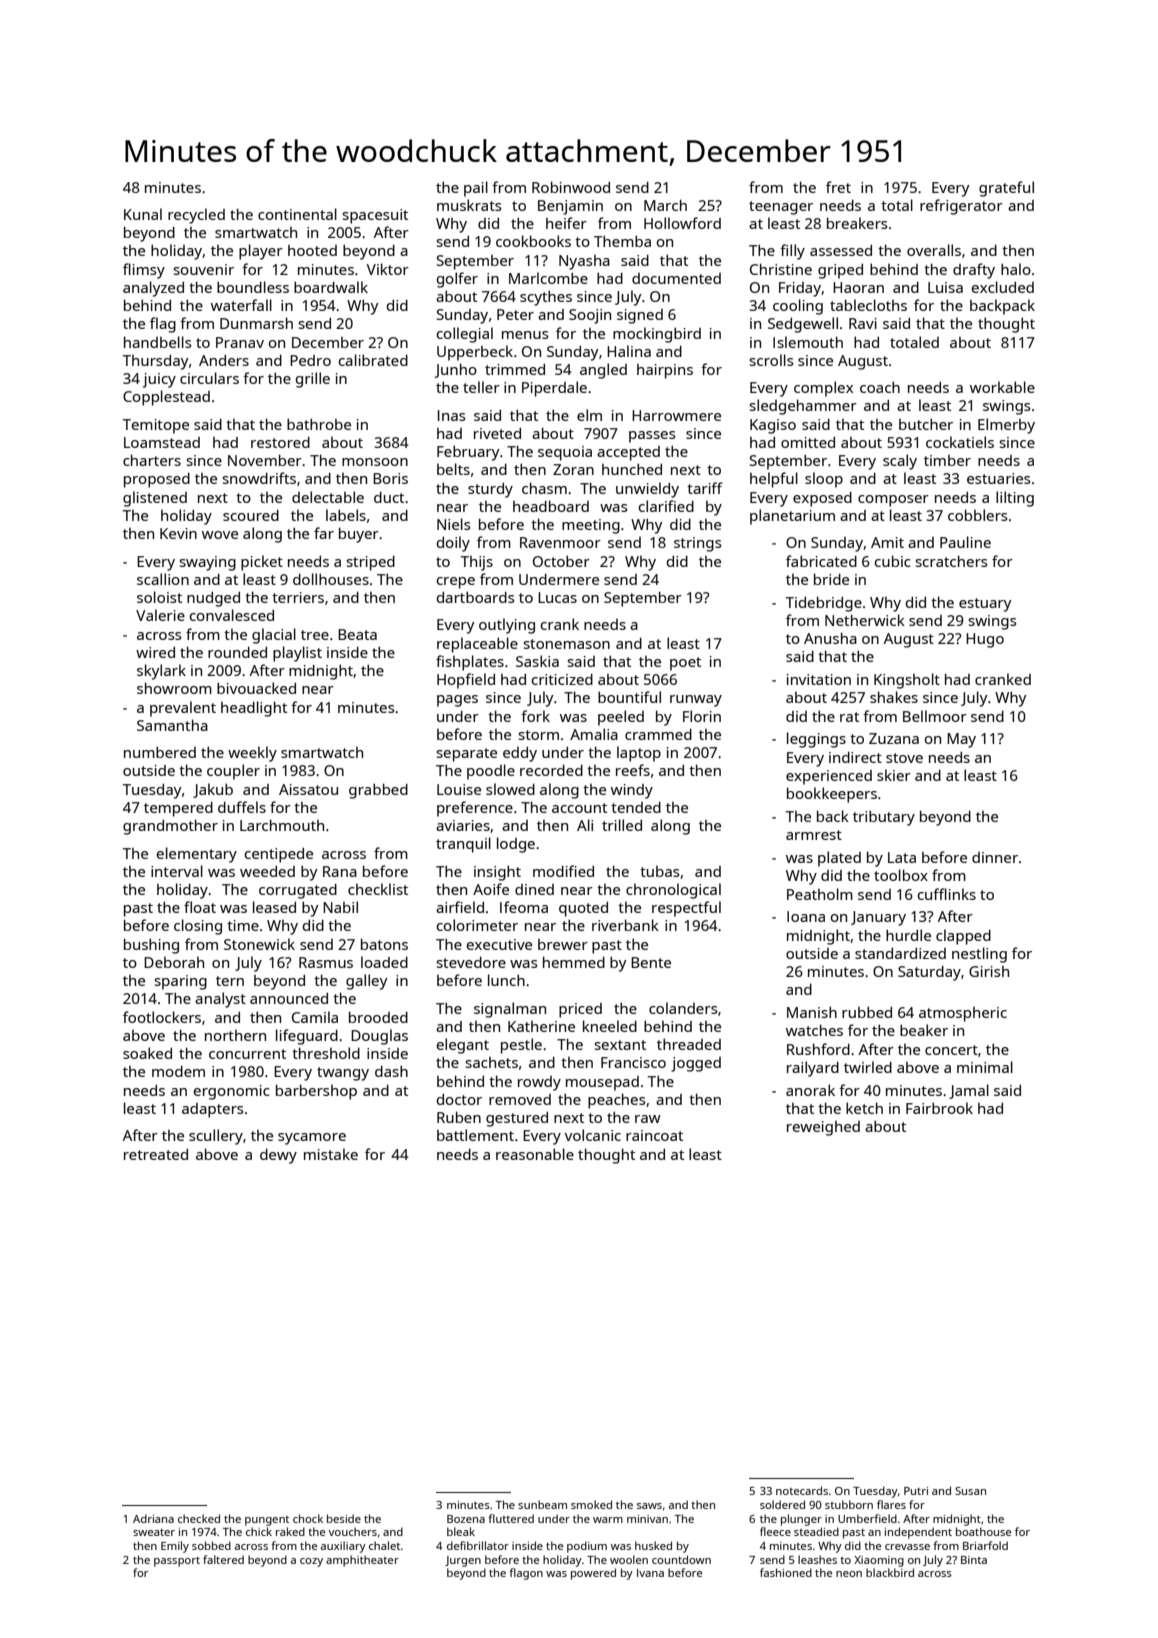  I want to click on numbered, so click(160, 752).
